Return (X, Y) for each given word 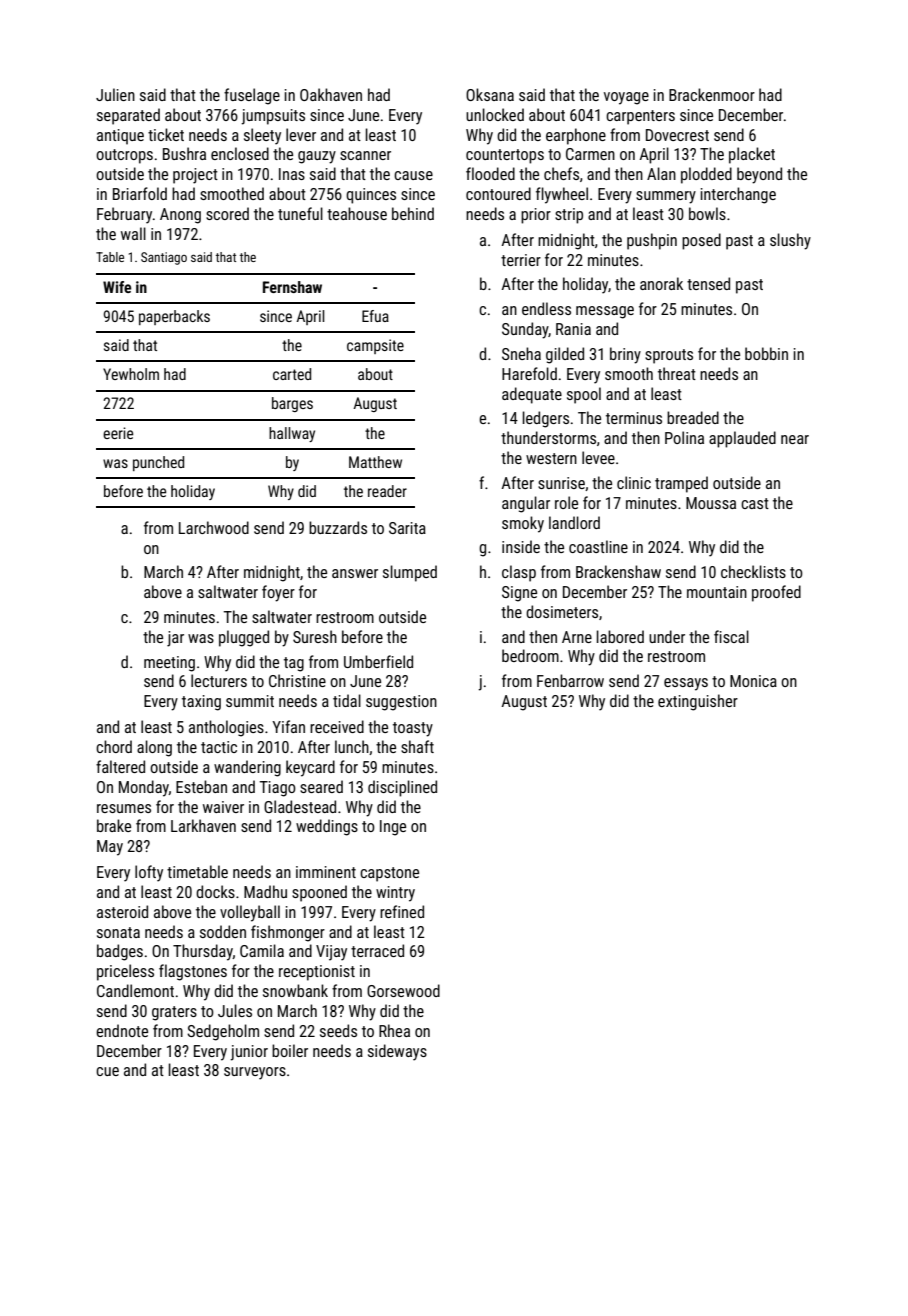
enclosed (240, 153)
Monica (753, 681)
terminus (634, 418)
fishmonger (288, 933)
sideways (397, 1052)
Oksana (490, 94)
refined (402, 911)
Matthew (375, 462)
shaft (417, 746)
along (154, 748)
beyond (759, 175)
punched (158, 463)
